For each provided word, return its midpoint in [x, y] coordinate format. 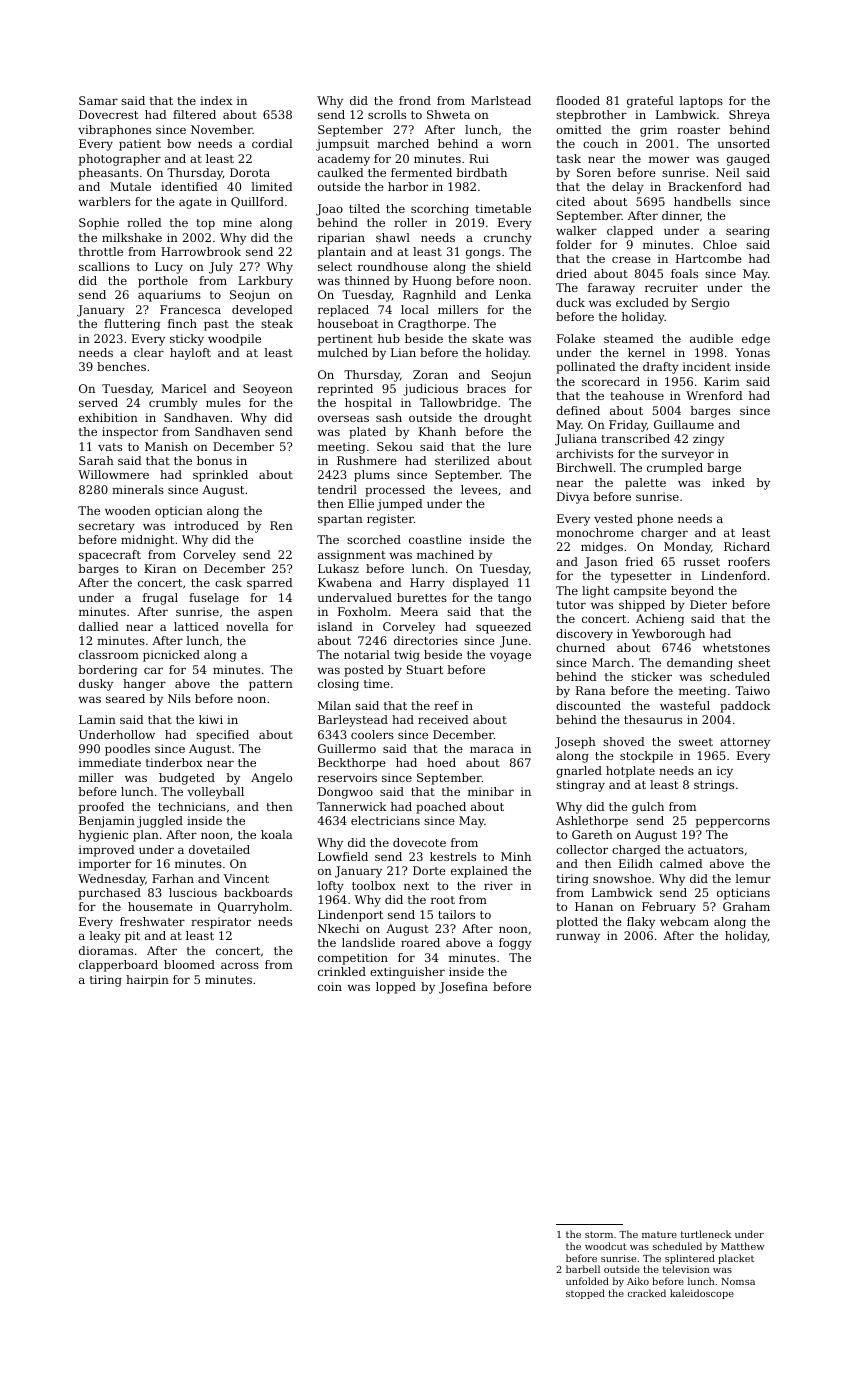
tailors [456, 914]
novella [247, 626]
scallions [104, 266]
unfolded [587, 1281]
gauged [748, 160]
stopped [585, 1294]
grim [653, 131]
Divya [573, 498]
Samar [98, 100]
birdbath [481, 172]
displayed [481, 584]
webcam [684, 921]
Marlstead [501, 100]
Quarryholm [253, 908]
